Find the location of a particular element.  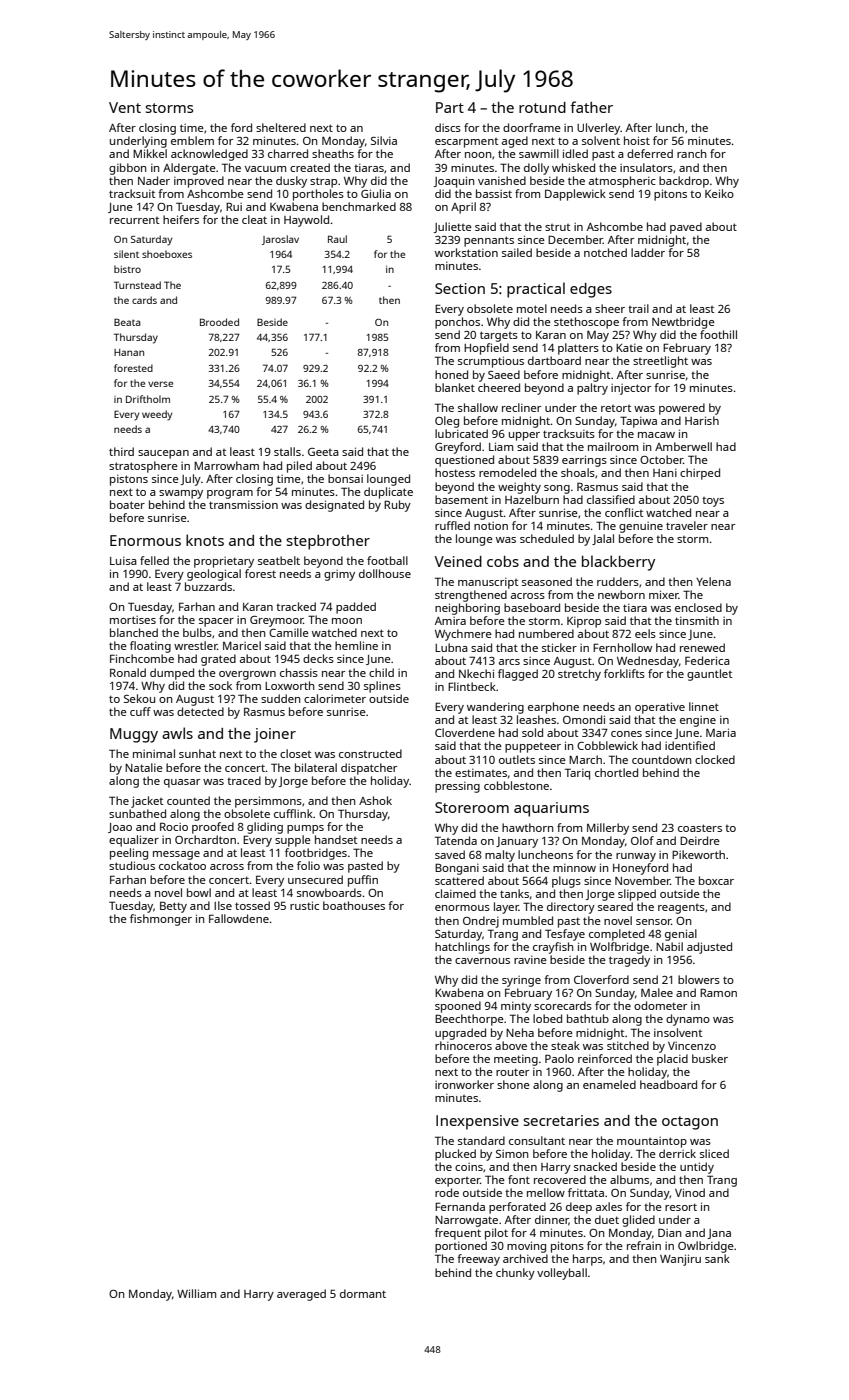

Ashok is located at coordinates (375, 800).
